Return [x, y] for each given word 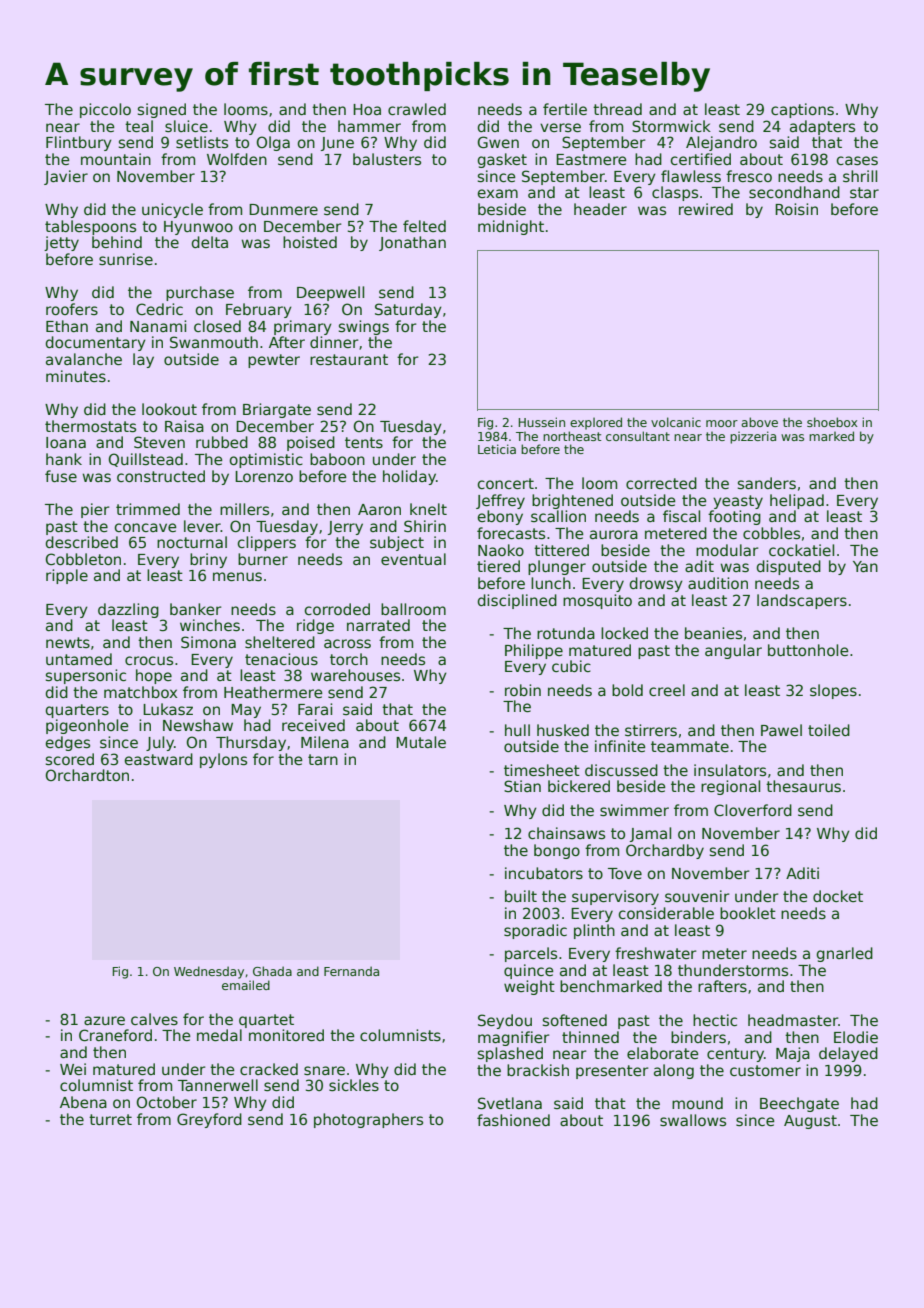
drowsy [656, 584]
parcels [531, 954]
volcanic [676, 422]
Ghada [272, 971]
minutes [76, 376]
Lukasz [168, 709]
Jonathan [412, 243]
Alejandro [721, 143]
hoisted [310, 242]
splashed [510, 1054]
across [347, 643]
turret [110, 1119]
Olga [273, 143]
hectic [715, 1020]
